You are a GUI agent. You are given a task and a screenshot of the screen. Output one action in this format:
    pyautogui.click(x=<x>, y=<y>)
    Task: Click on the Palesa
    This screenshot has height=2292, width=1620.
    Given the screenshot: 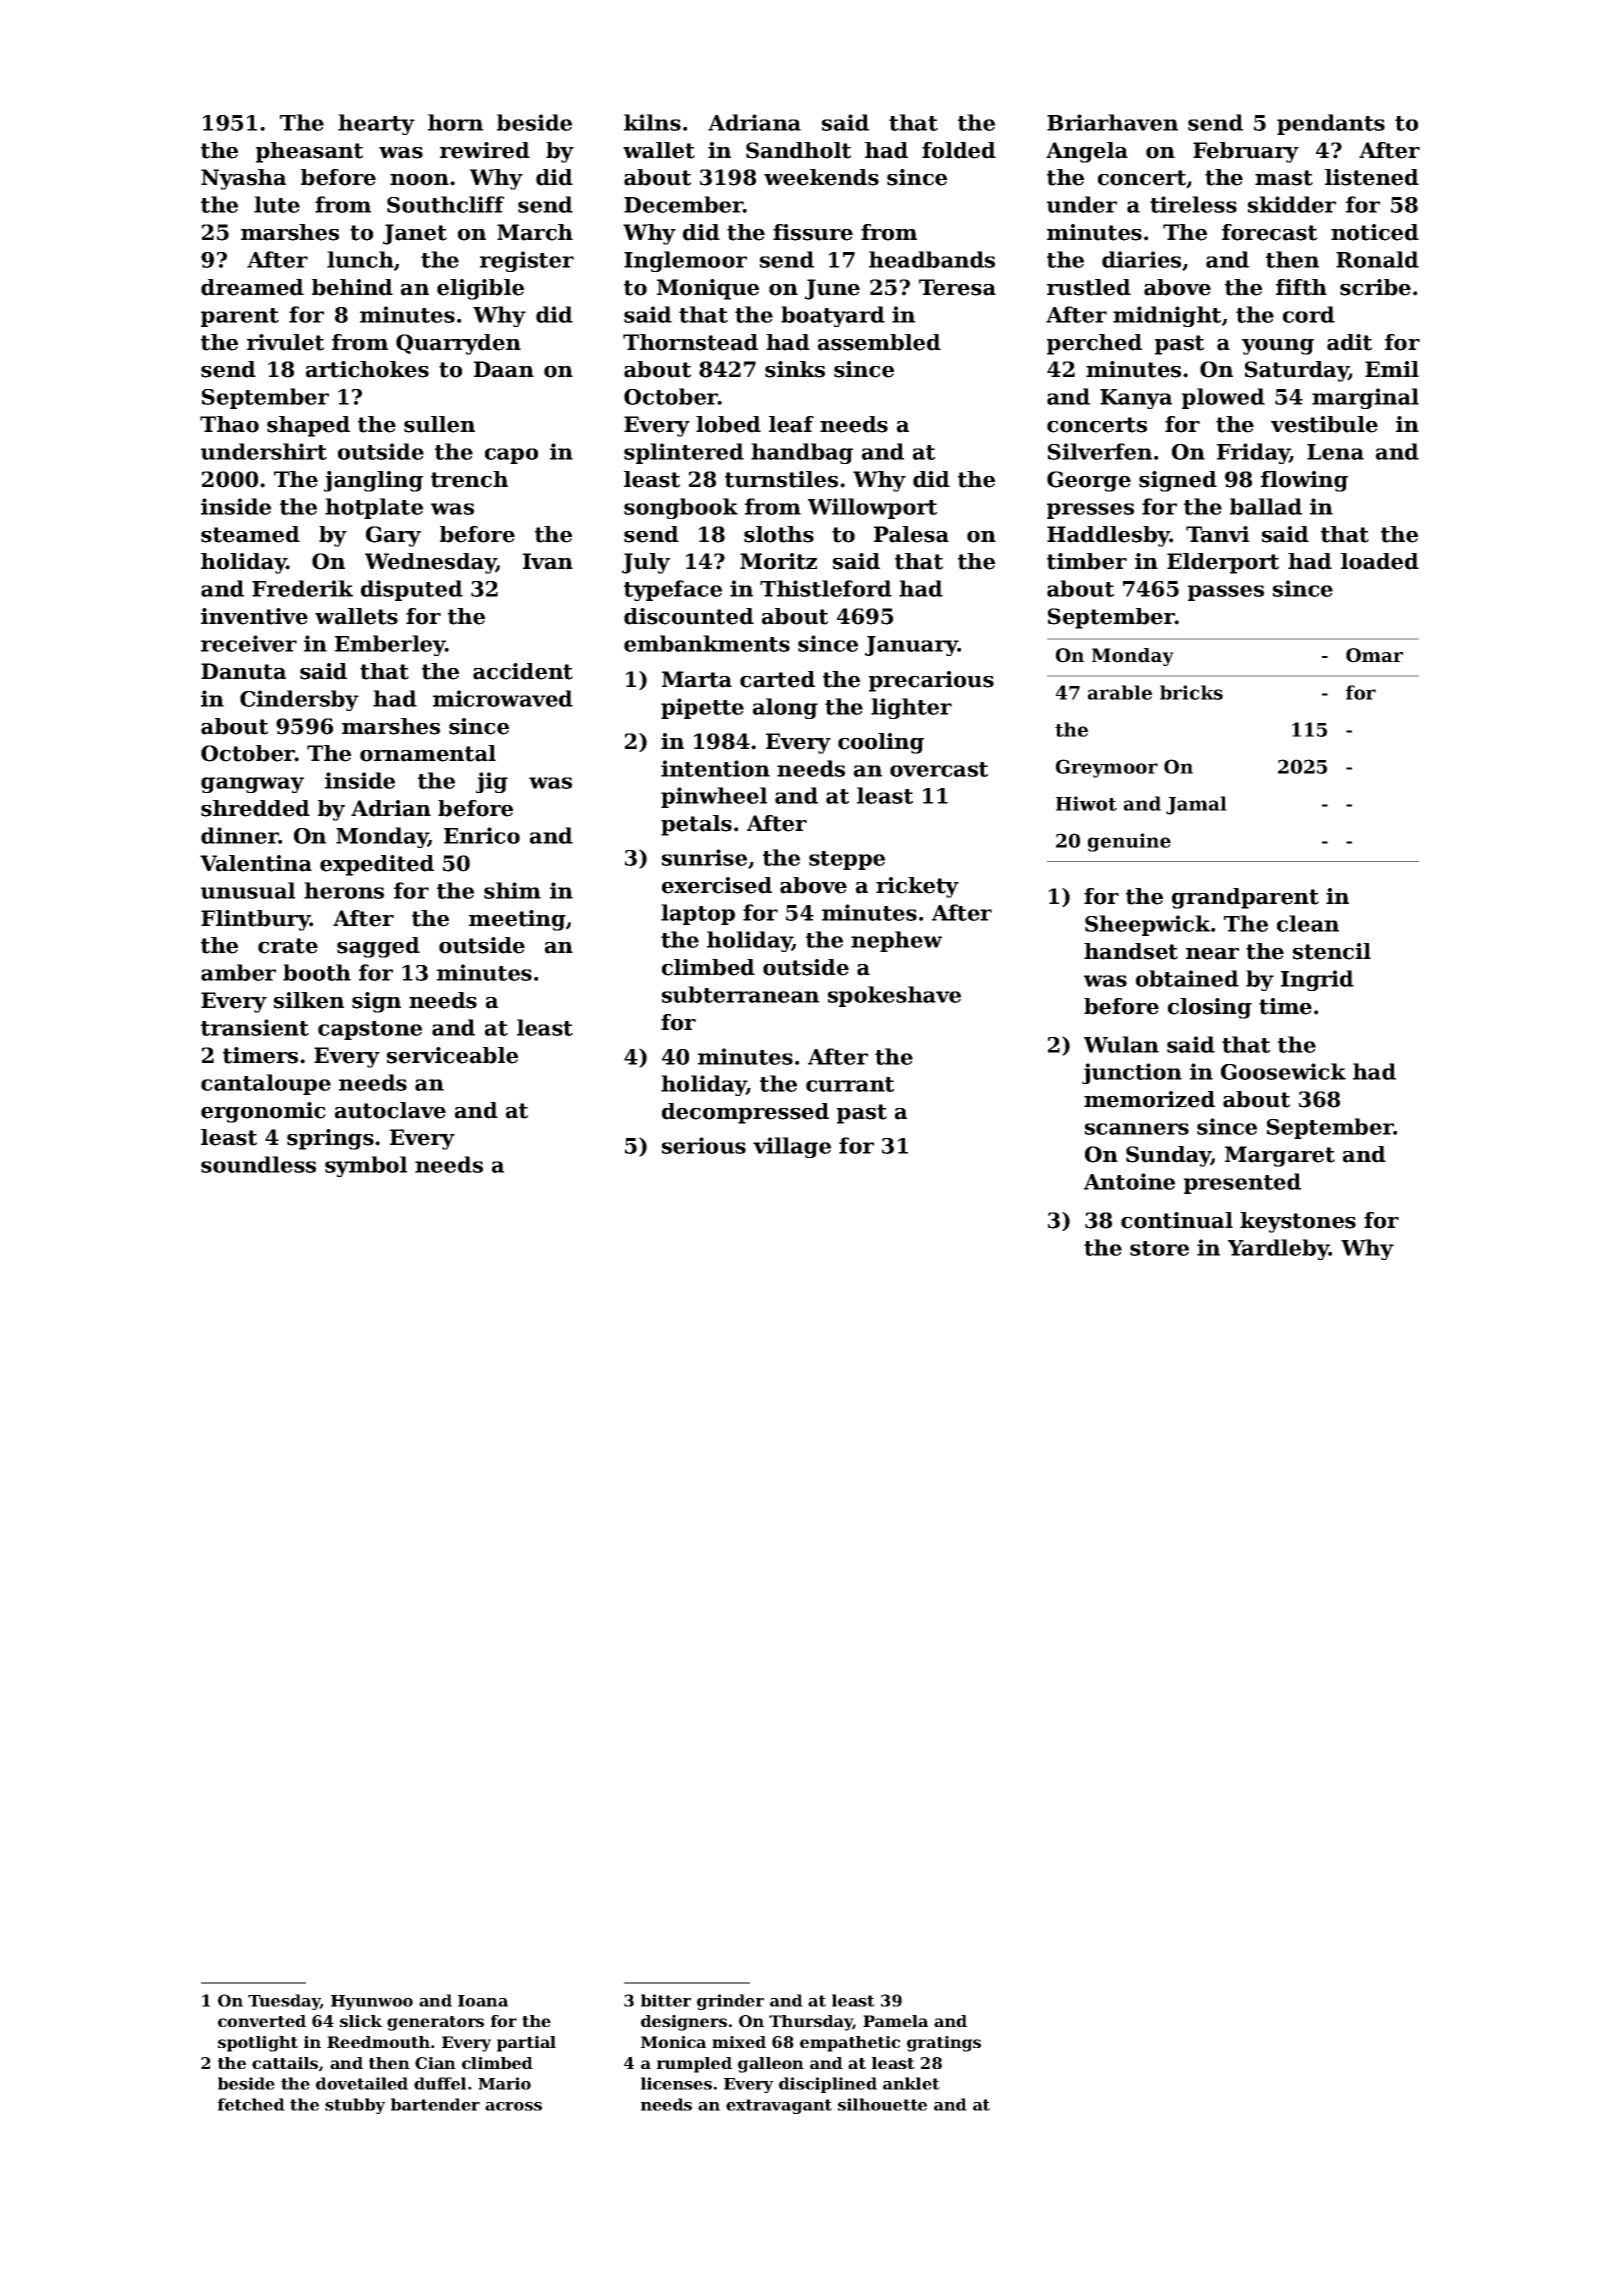 What is the action you would take?
    pyautogui.click(x=911, y=534)
